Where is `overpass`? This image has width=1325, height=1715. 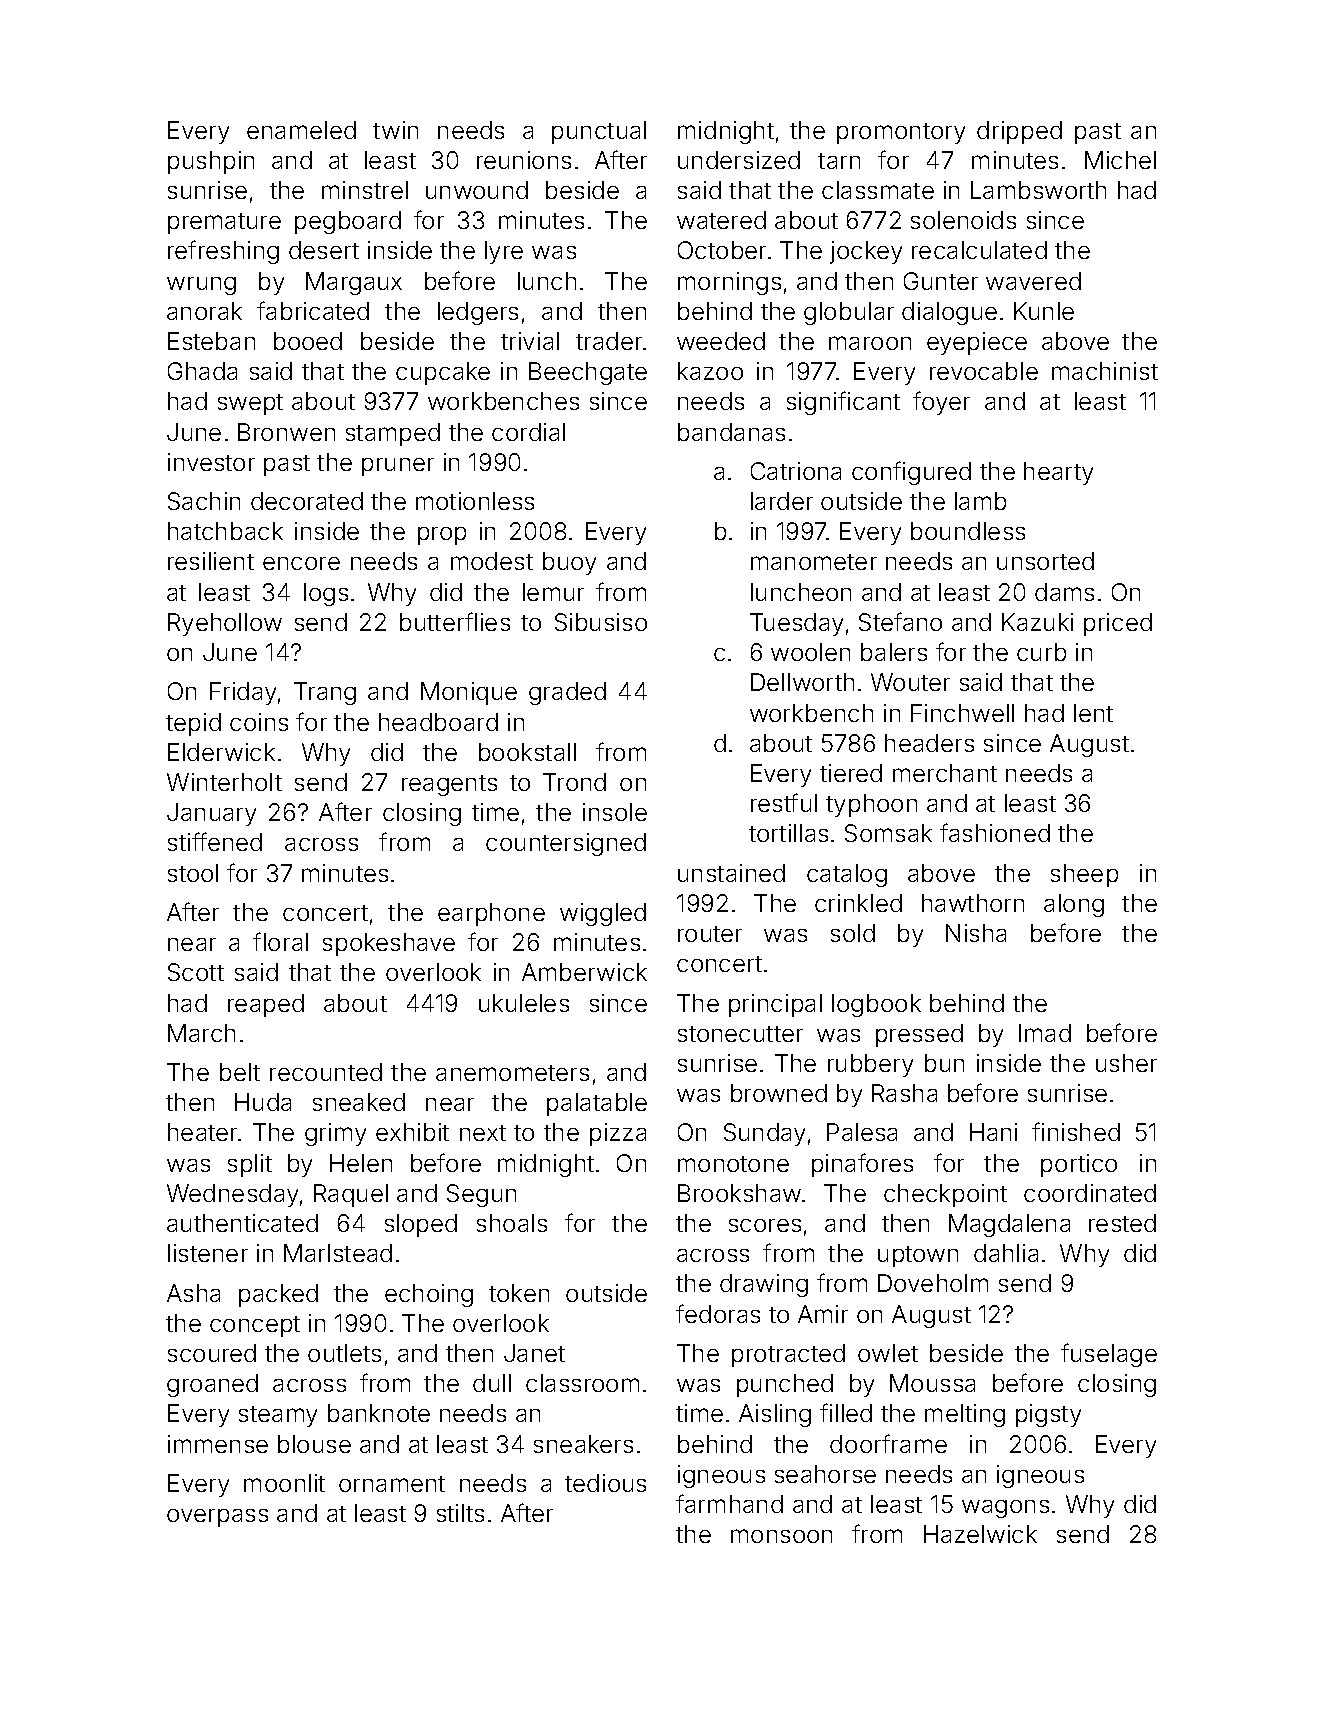
overpass is located at coordinates (217, 1518).
